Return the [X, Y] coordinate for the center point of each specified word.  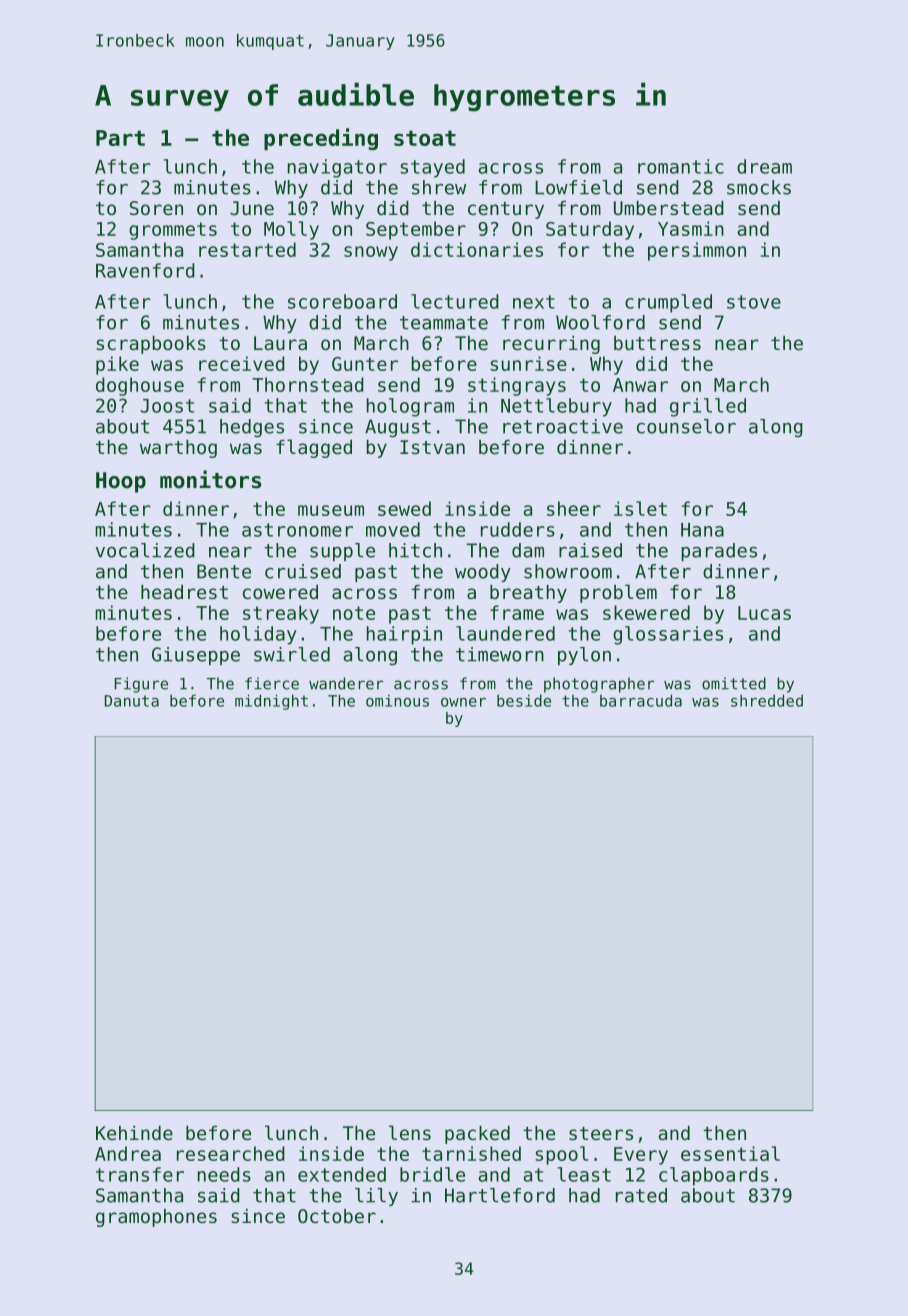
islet [640, 508]
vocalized [145, 550]
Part [120, 138]
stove [754, 302]
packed [477, 1135]
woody [483, 573]
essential [730, 1153]
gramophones [156, 1218]
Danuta [132, 701]
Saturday [590, 230]
